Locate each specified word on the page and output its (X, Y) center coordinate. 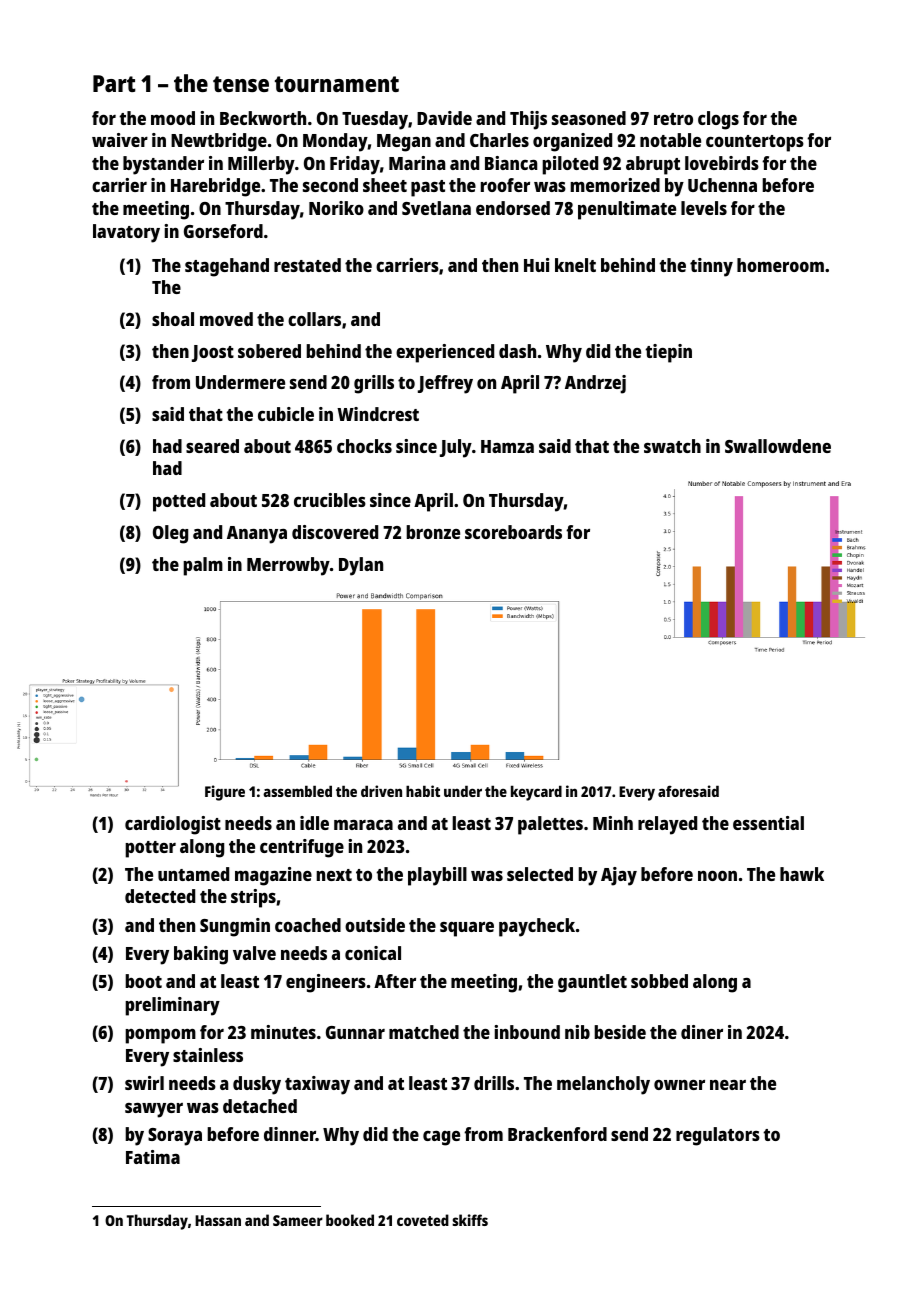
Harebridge (215, 187)
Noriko (336, 208)
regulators (718, 1136)
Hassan (218, 1220)
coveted (423, 1220)
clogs (718, 120)
